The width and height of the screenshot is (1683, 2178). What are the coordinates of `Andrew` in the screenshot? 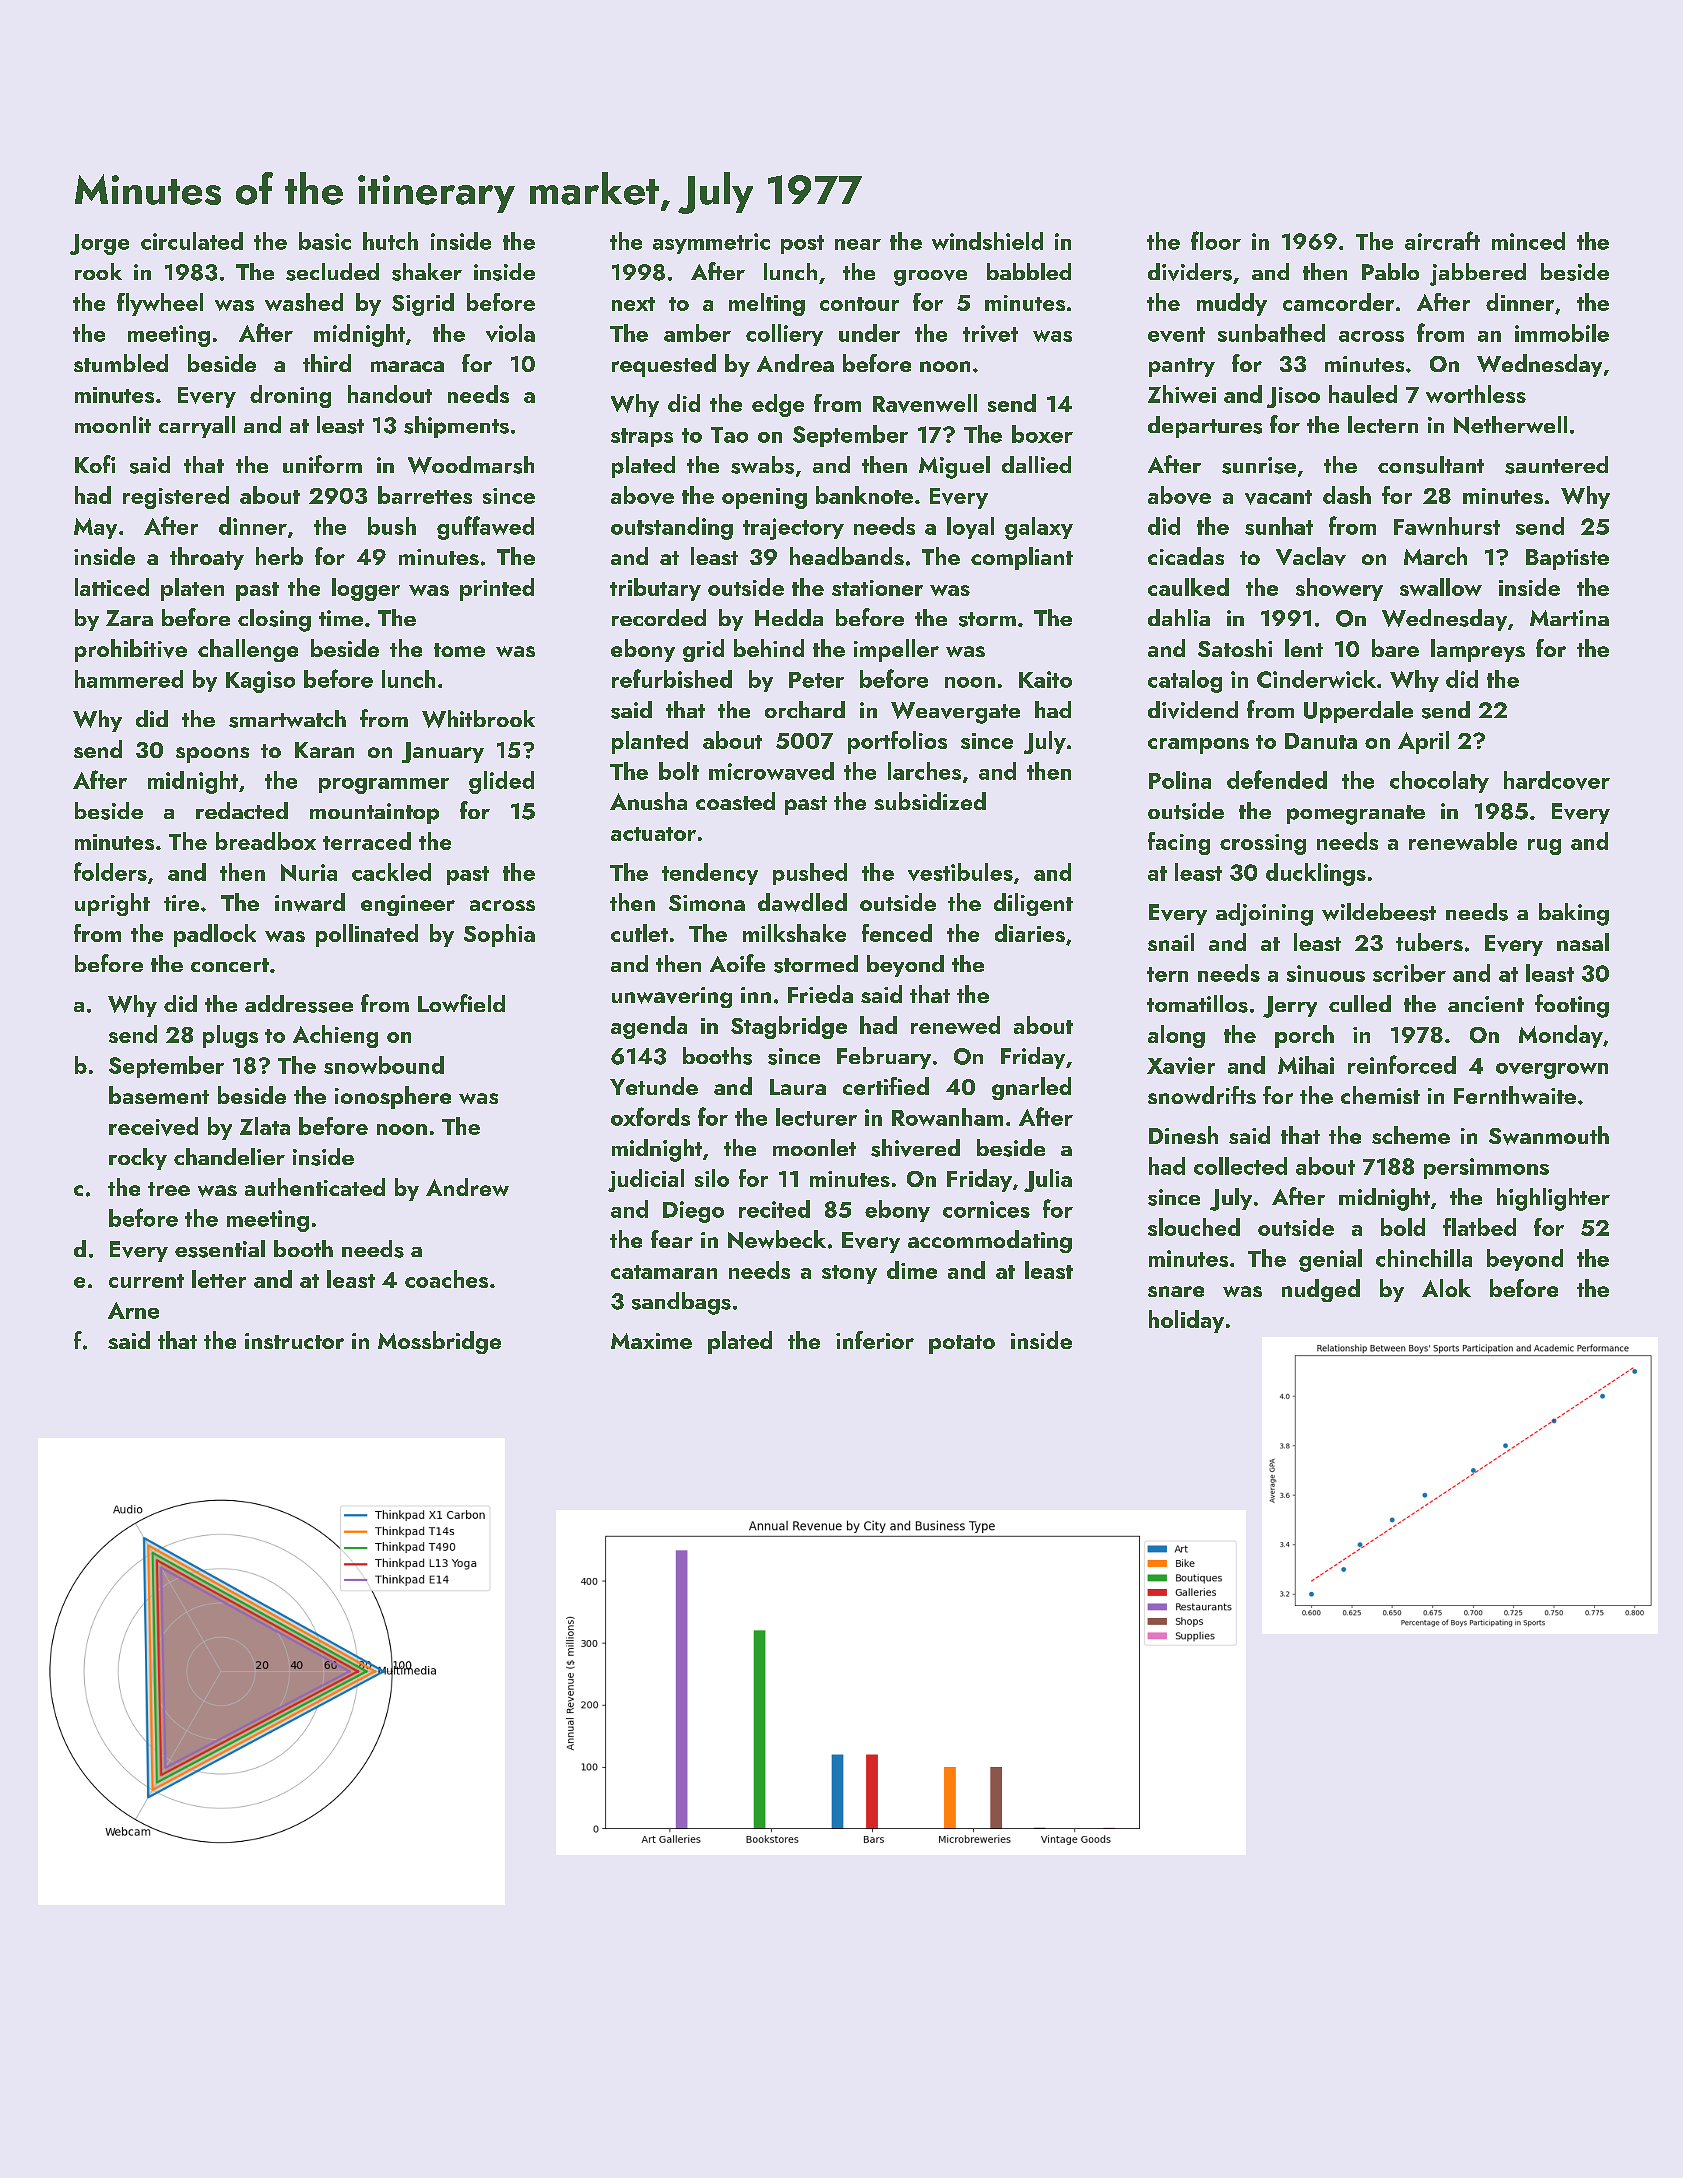 It's located at (467, 1187).
